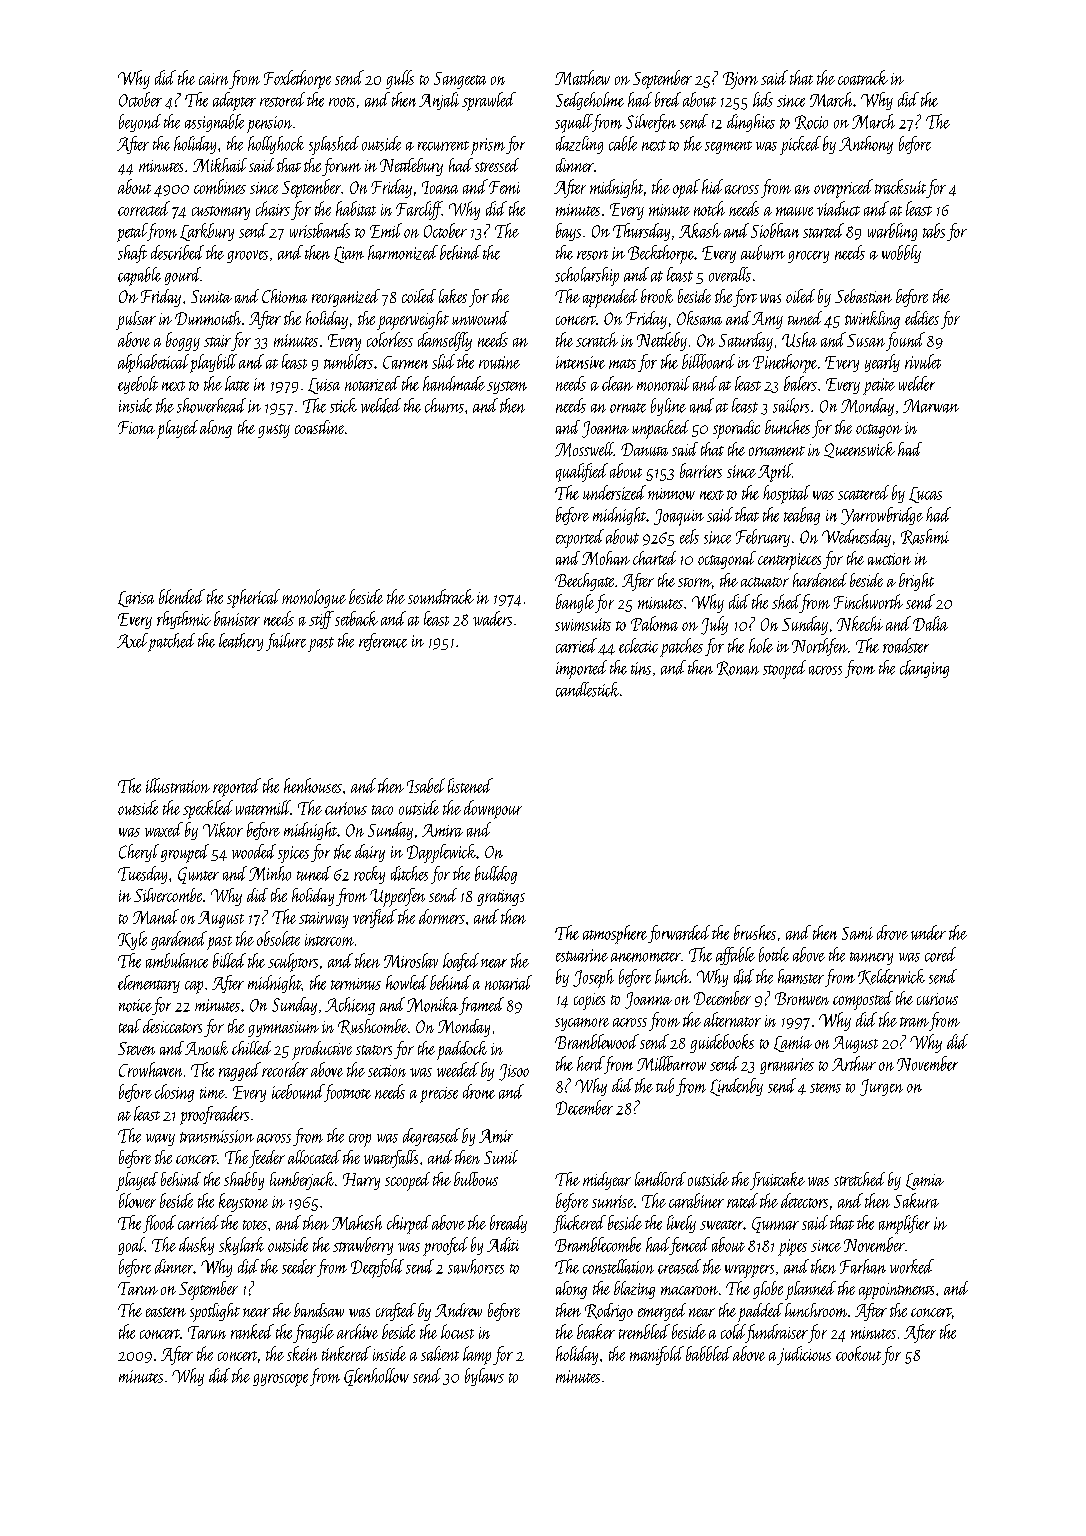  What do you see at coordinates (278, 938) in the page?
I see `obsolete` at bounding box center [278, 938].
